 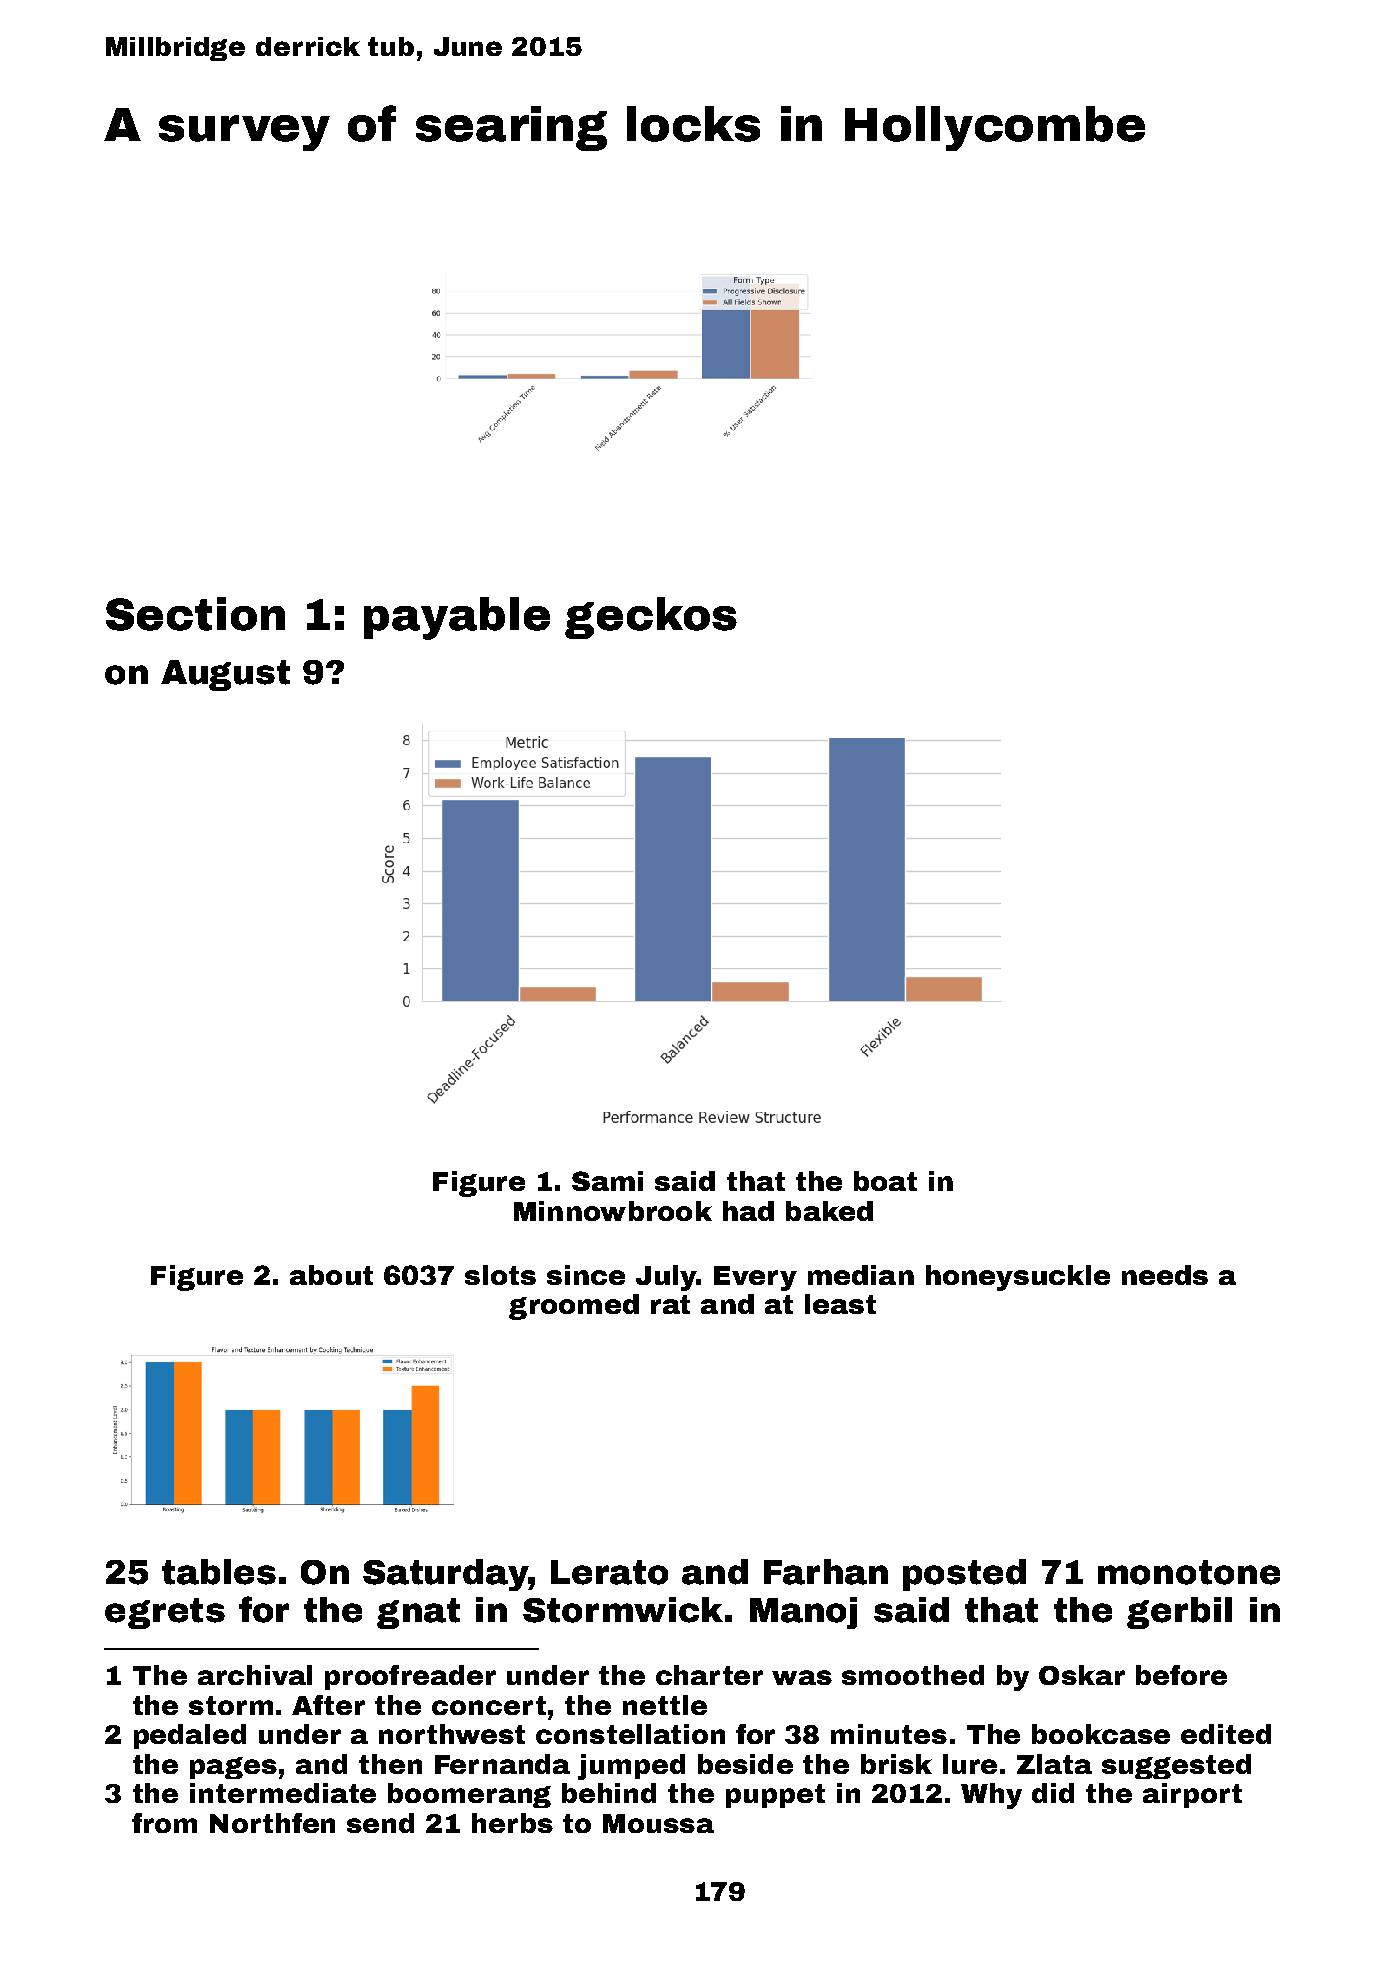 I want to click on Northfen, so click(x=272, y=1823).
